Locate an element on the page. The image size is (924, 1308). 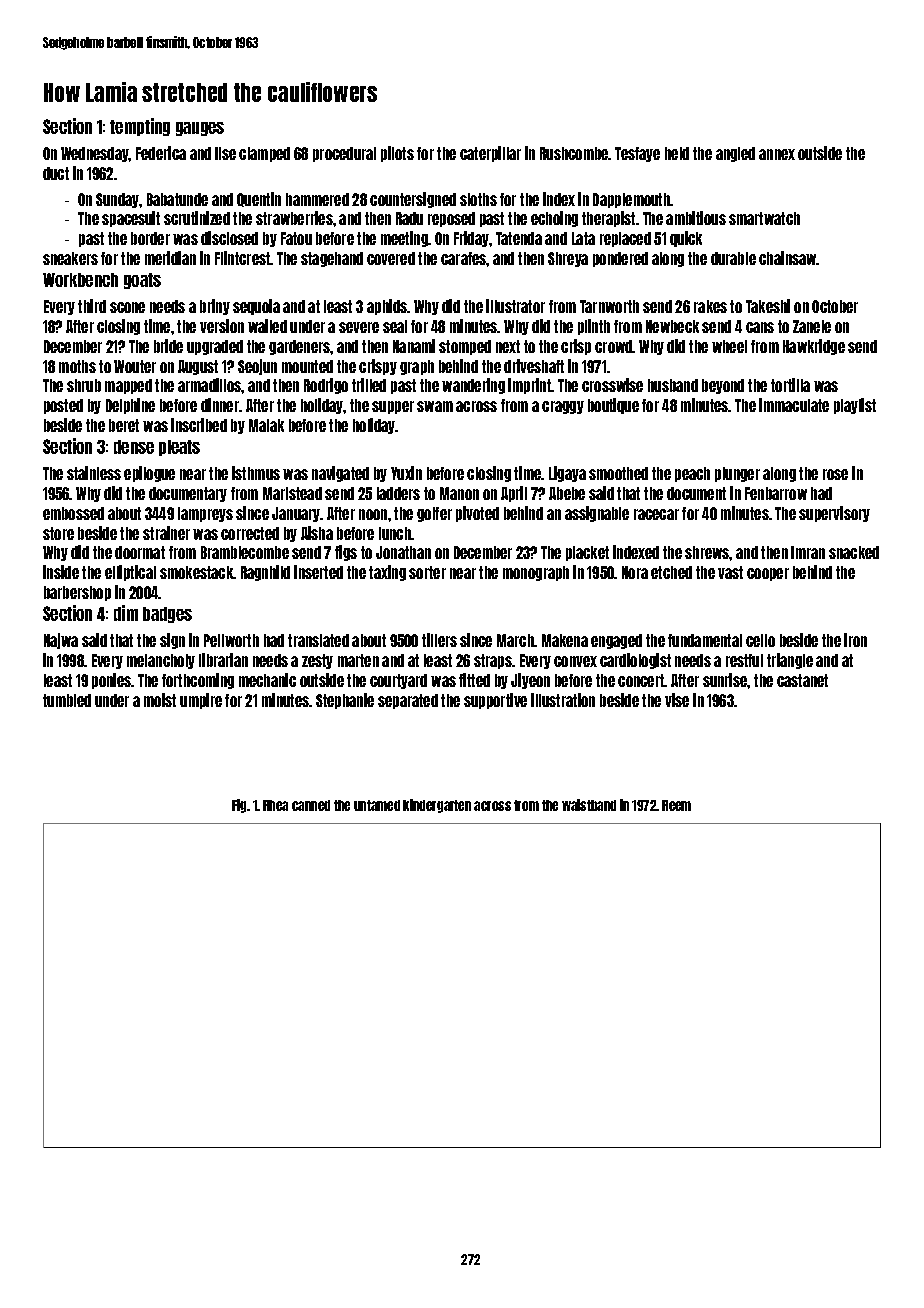
Rhea is located at coordinates (275, 805).
